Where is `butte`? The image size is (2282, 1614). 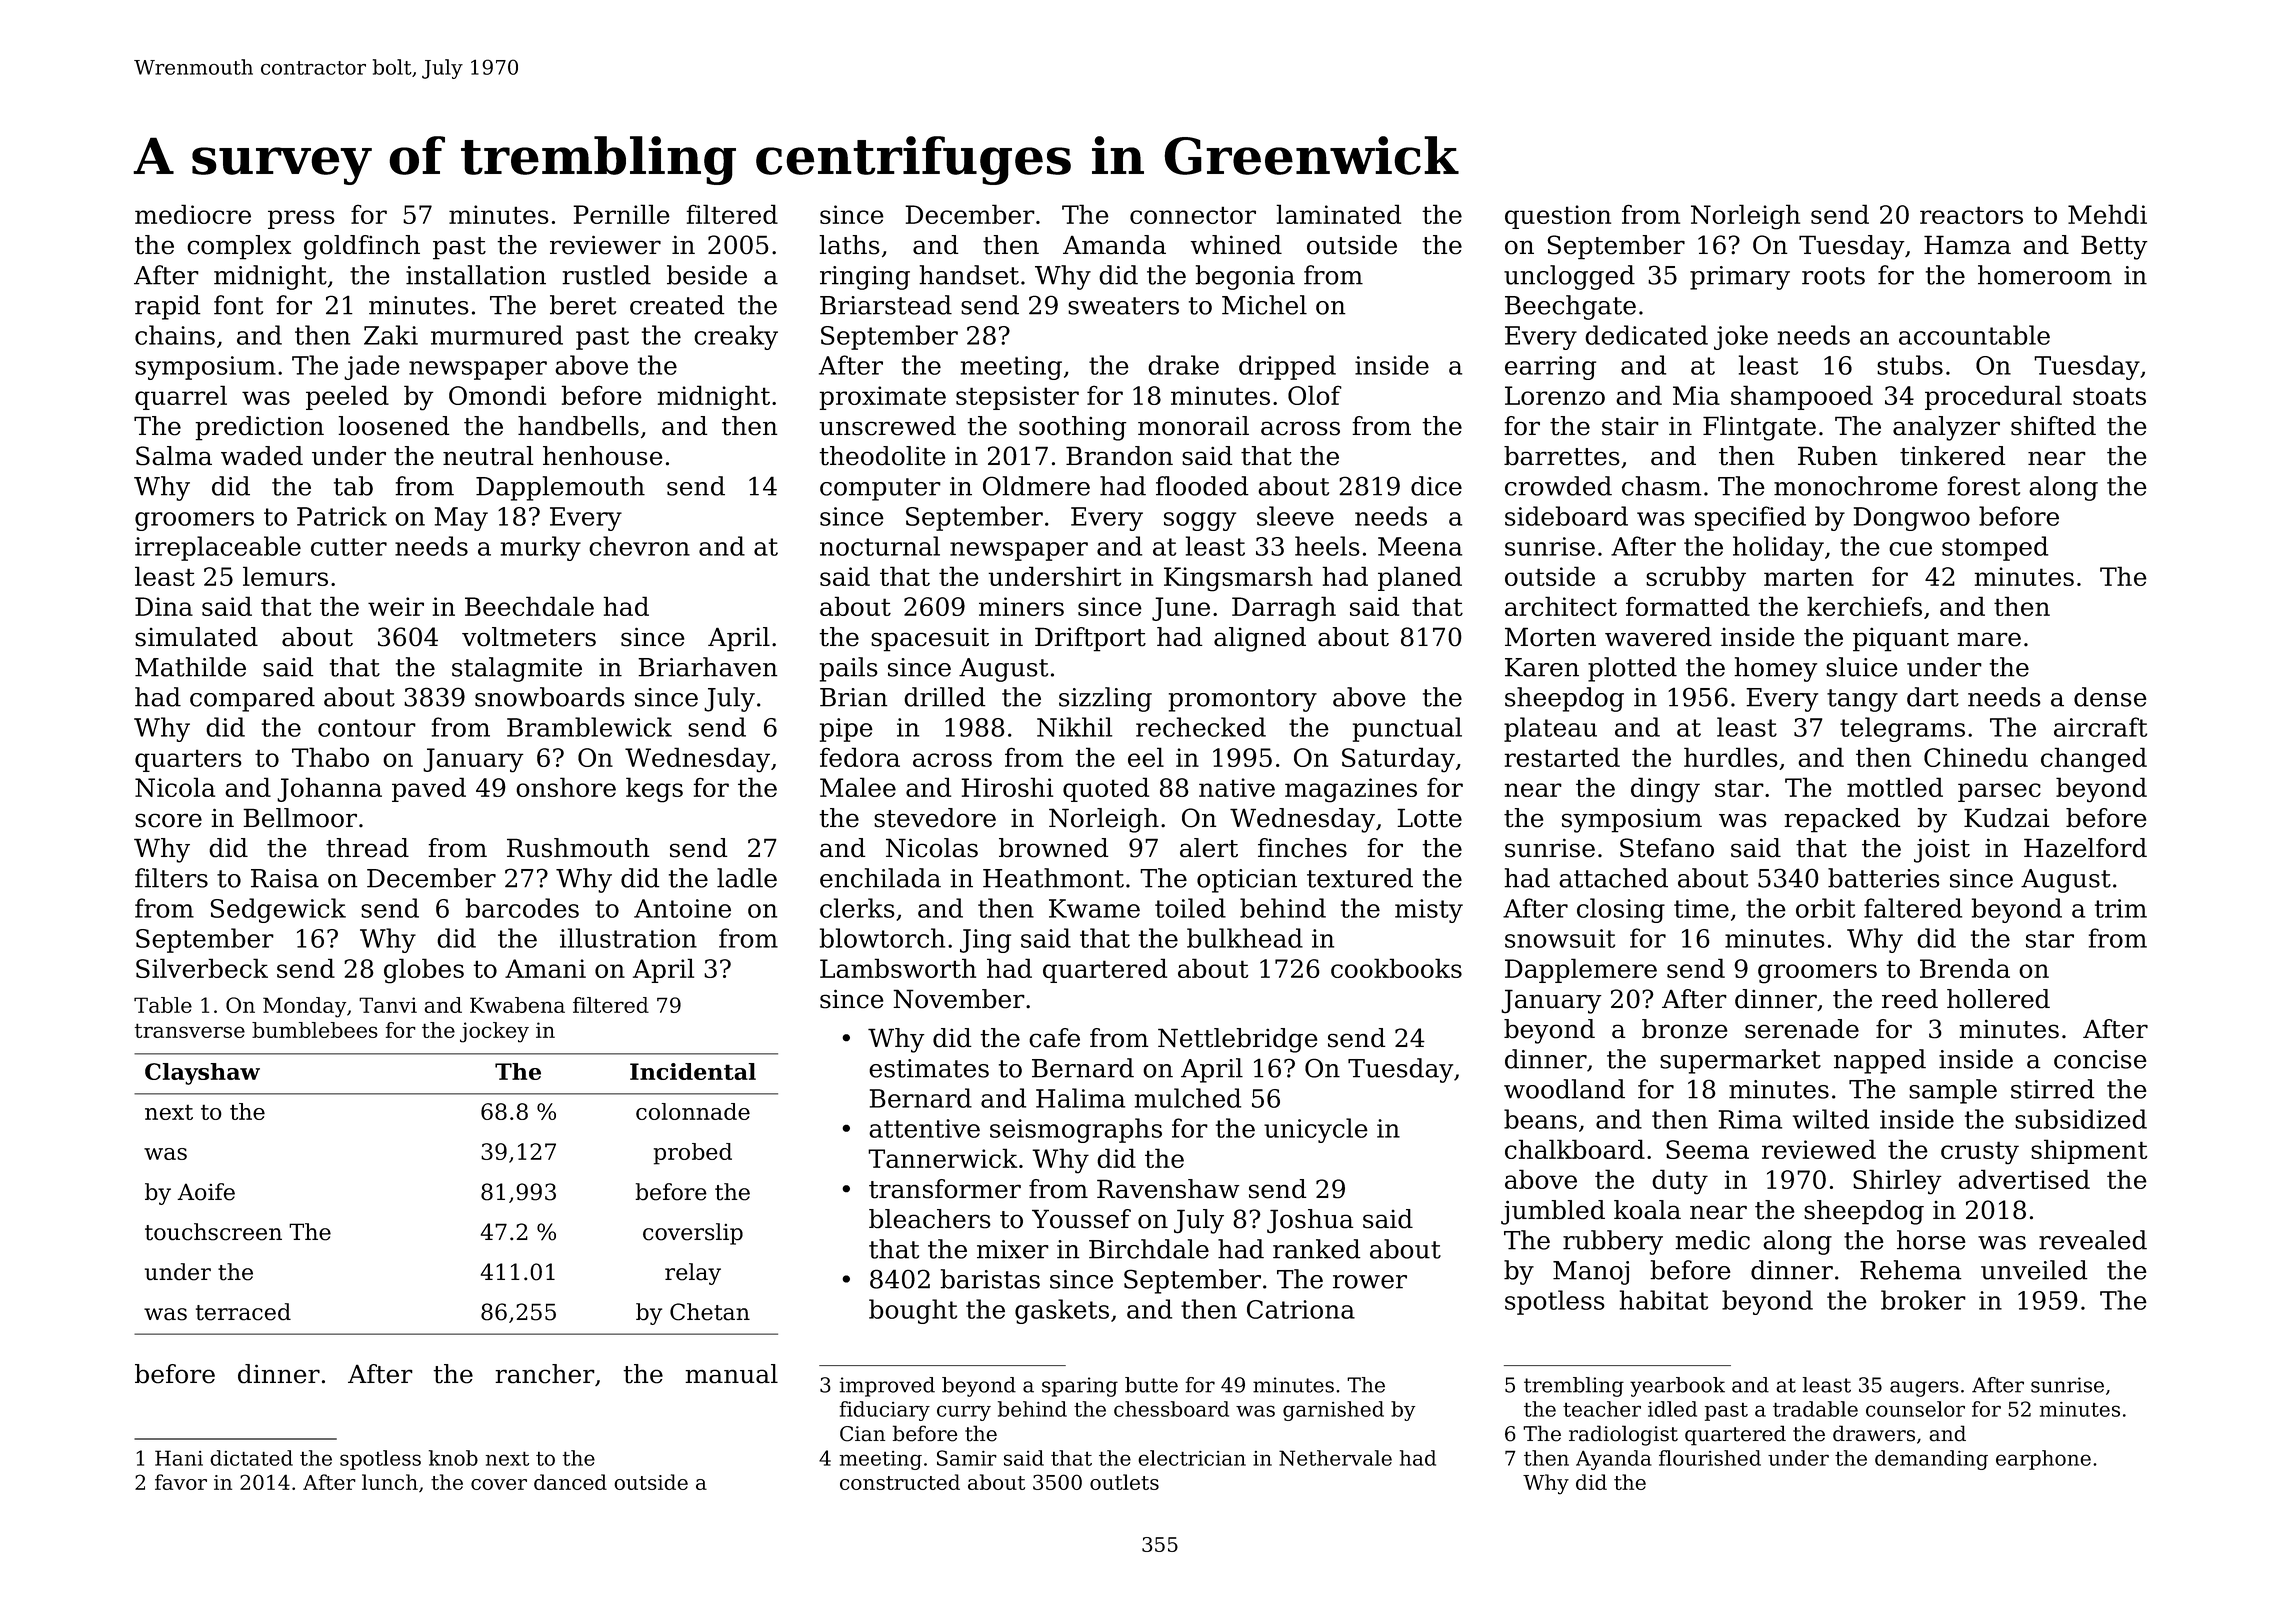
butte is located at coordinates (1151, 1385).
